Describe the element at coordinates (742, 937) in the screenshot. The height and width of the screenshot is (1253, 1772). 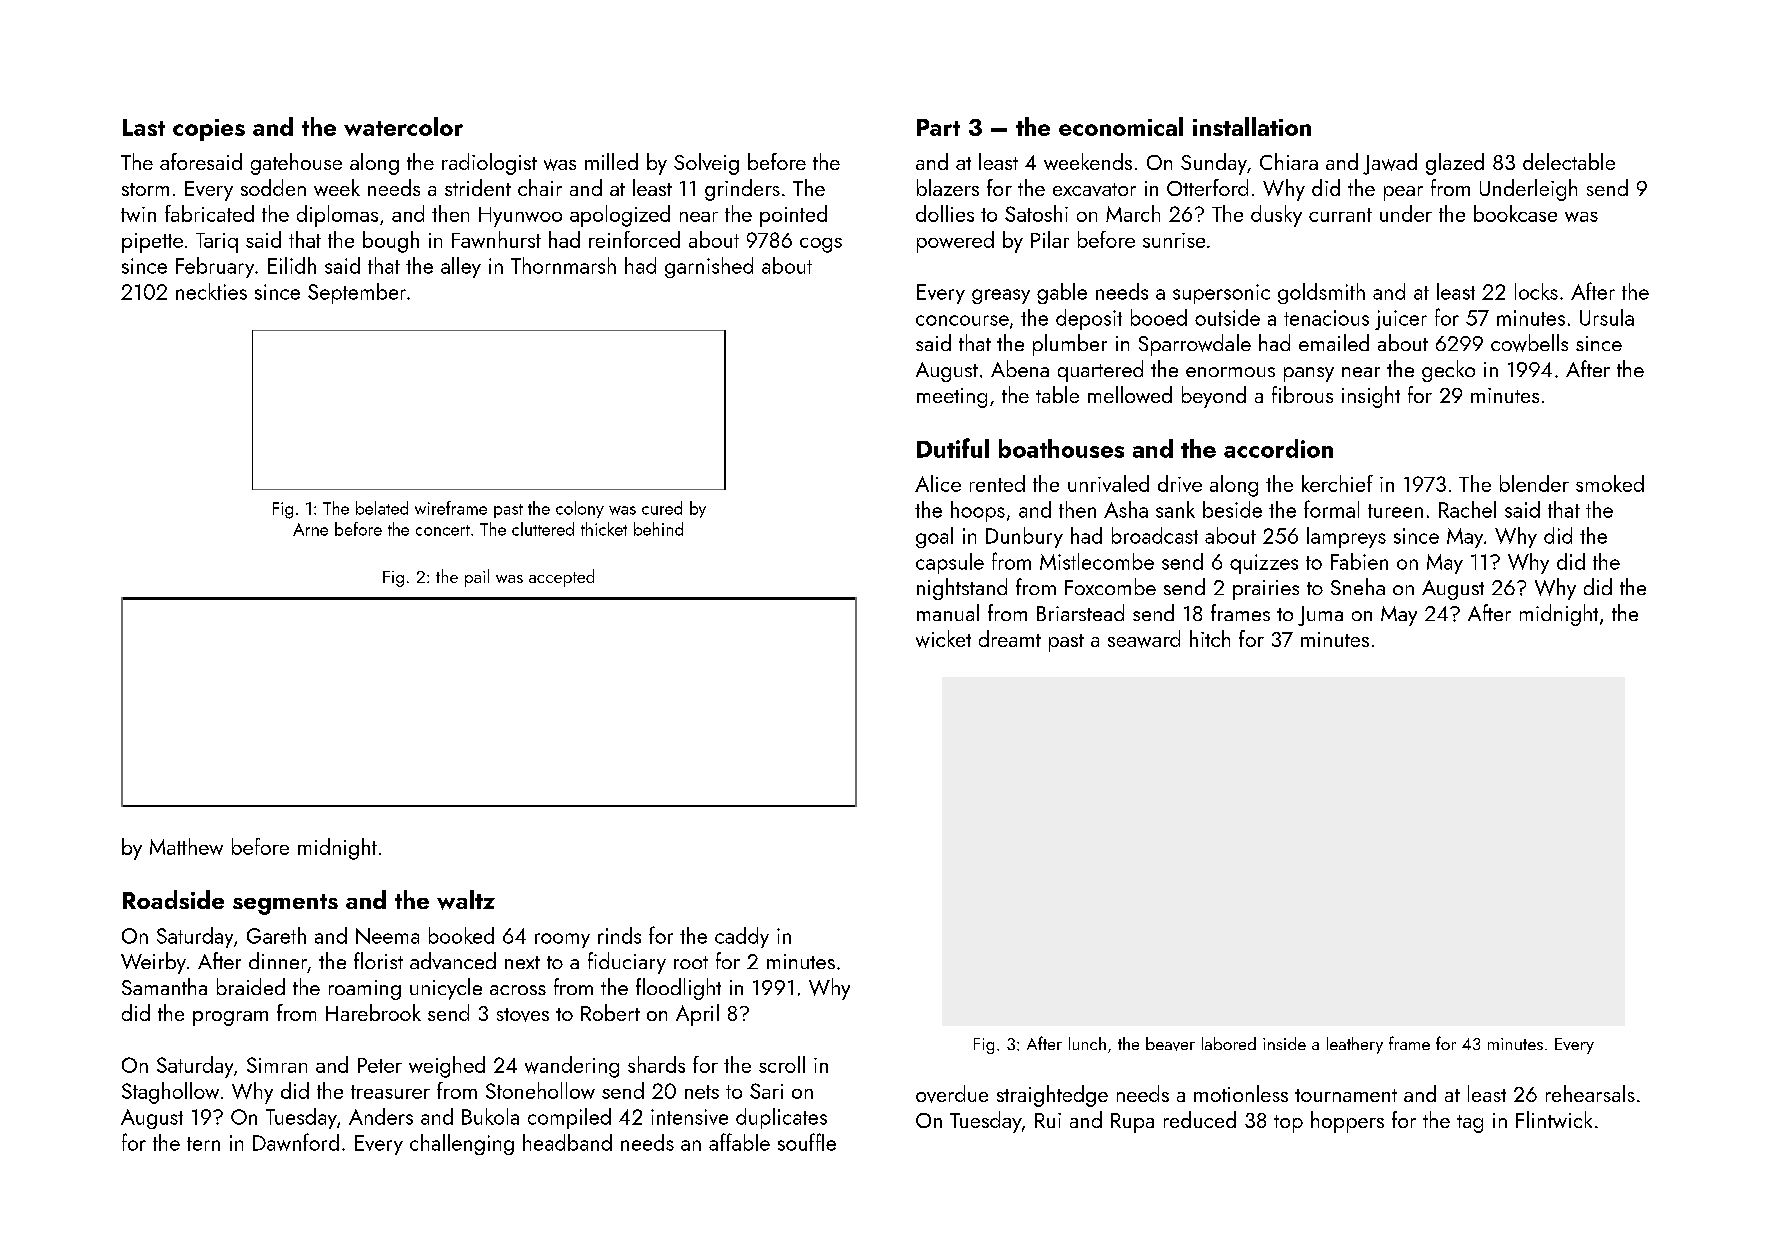
I see `caddy` at that location.
